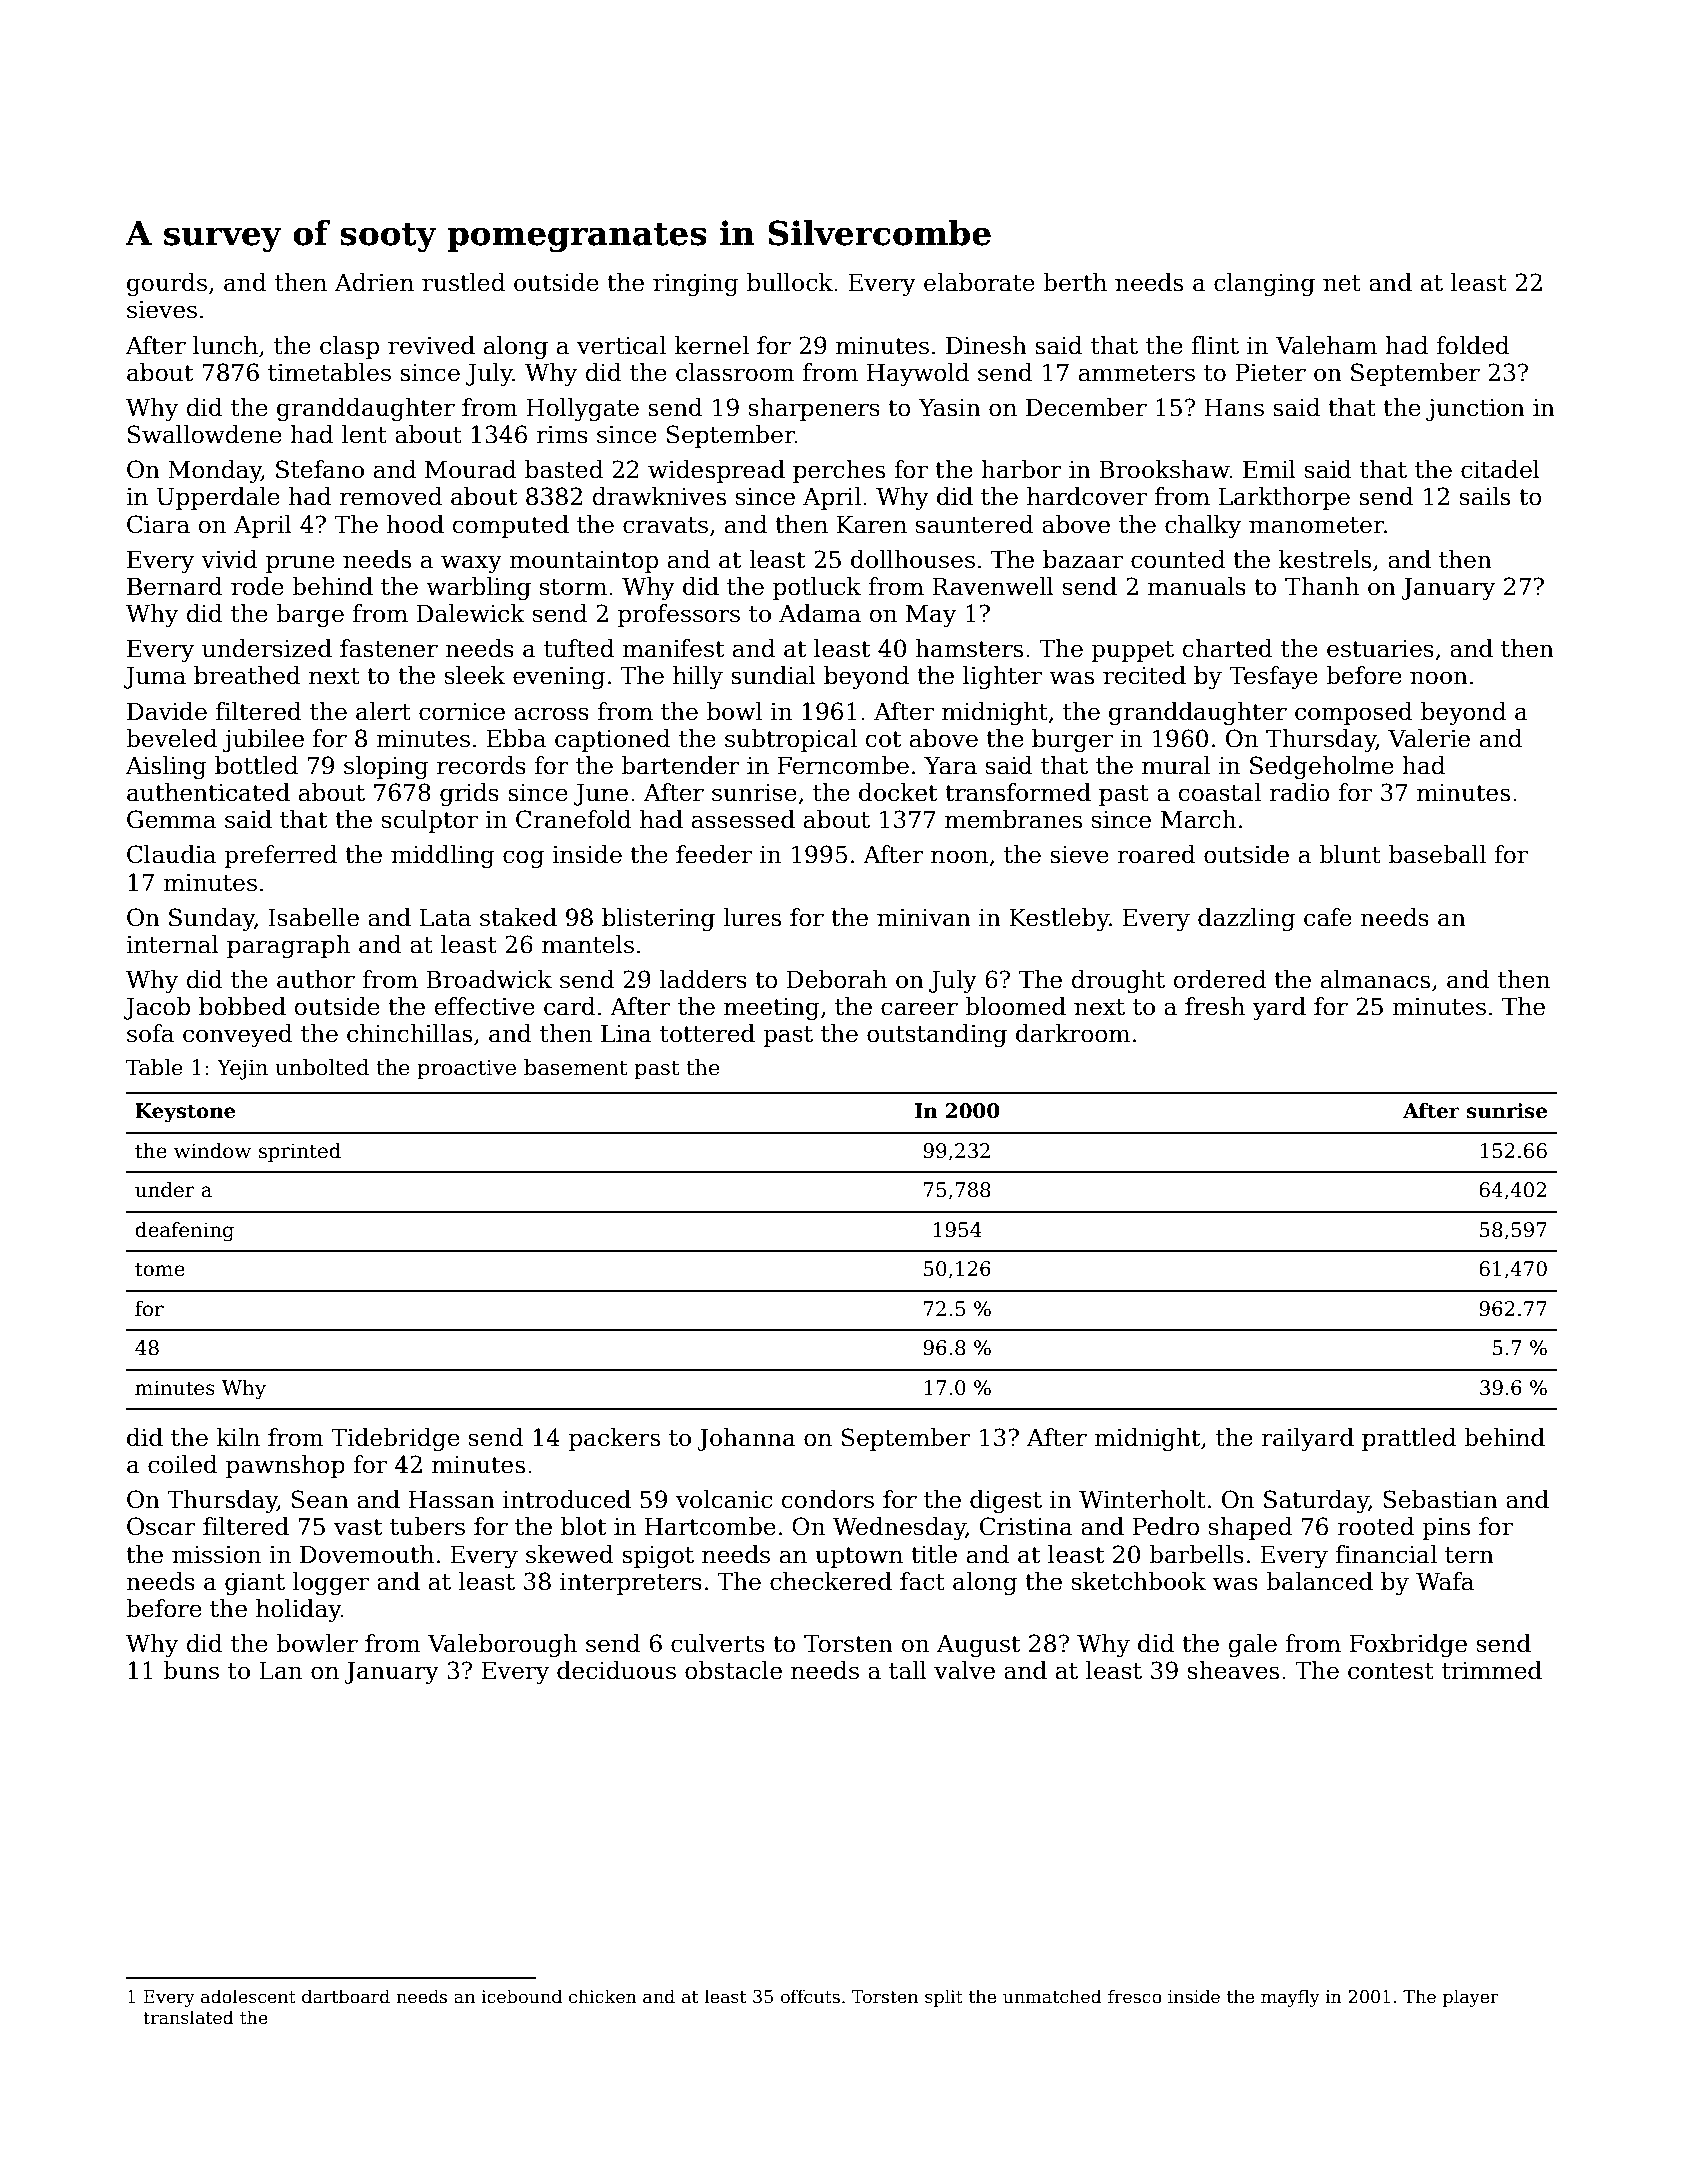 The height and width of the document is (2178, 1683). What do you see at coordinates (696, 285) in the document?
I see `ringing` at bounding box center [696, 285].
